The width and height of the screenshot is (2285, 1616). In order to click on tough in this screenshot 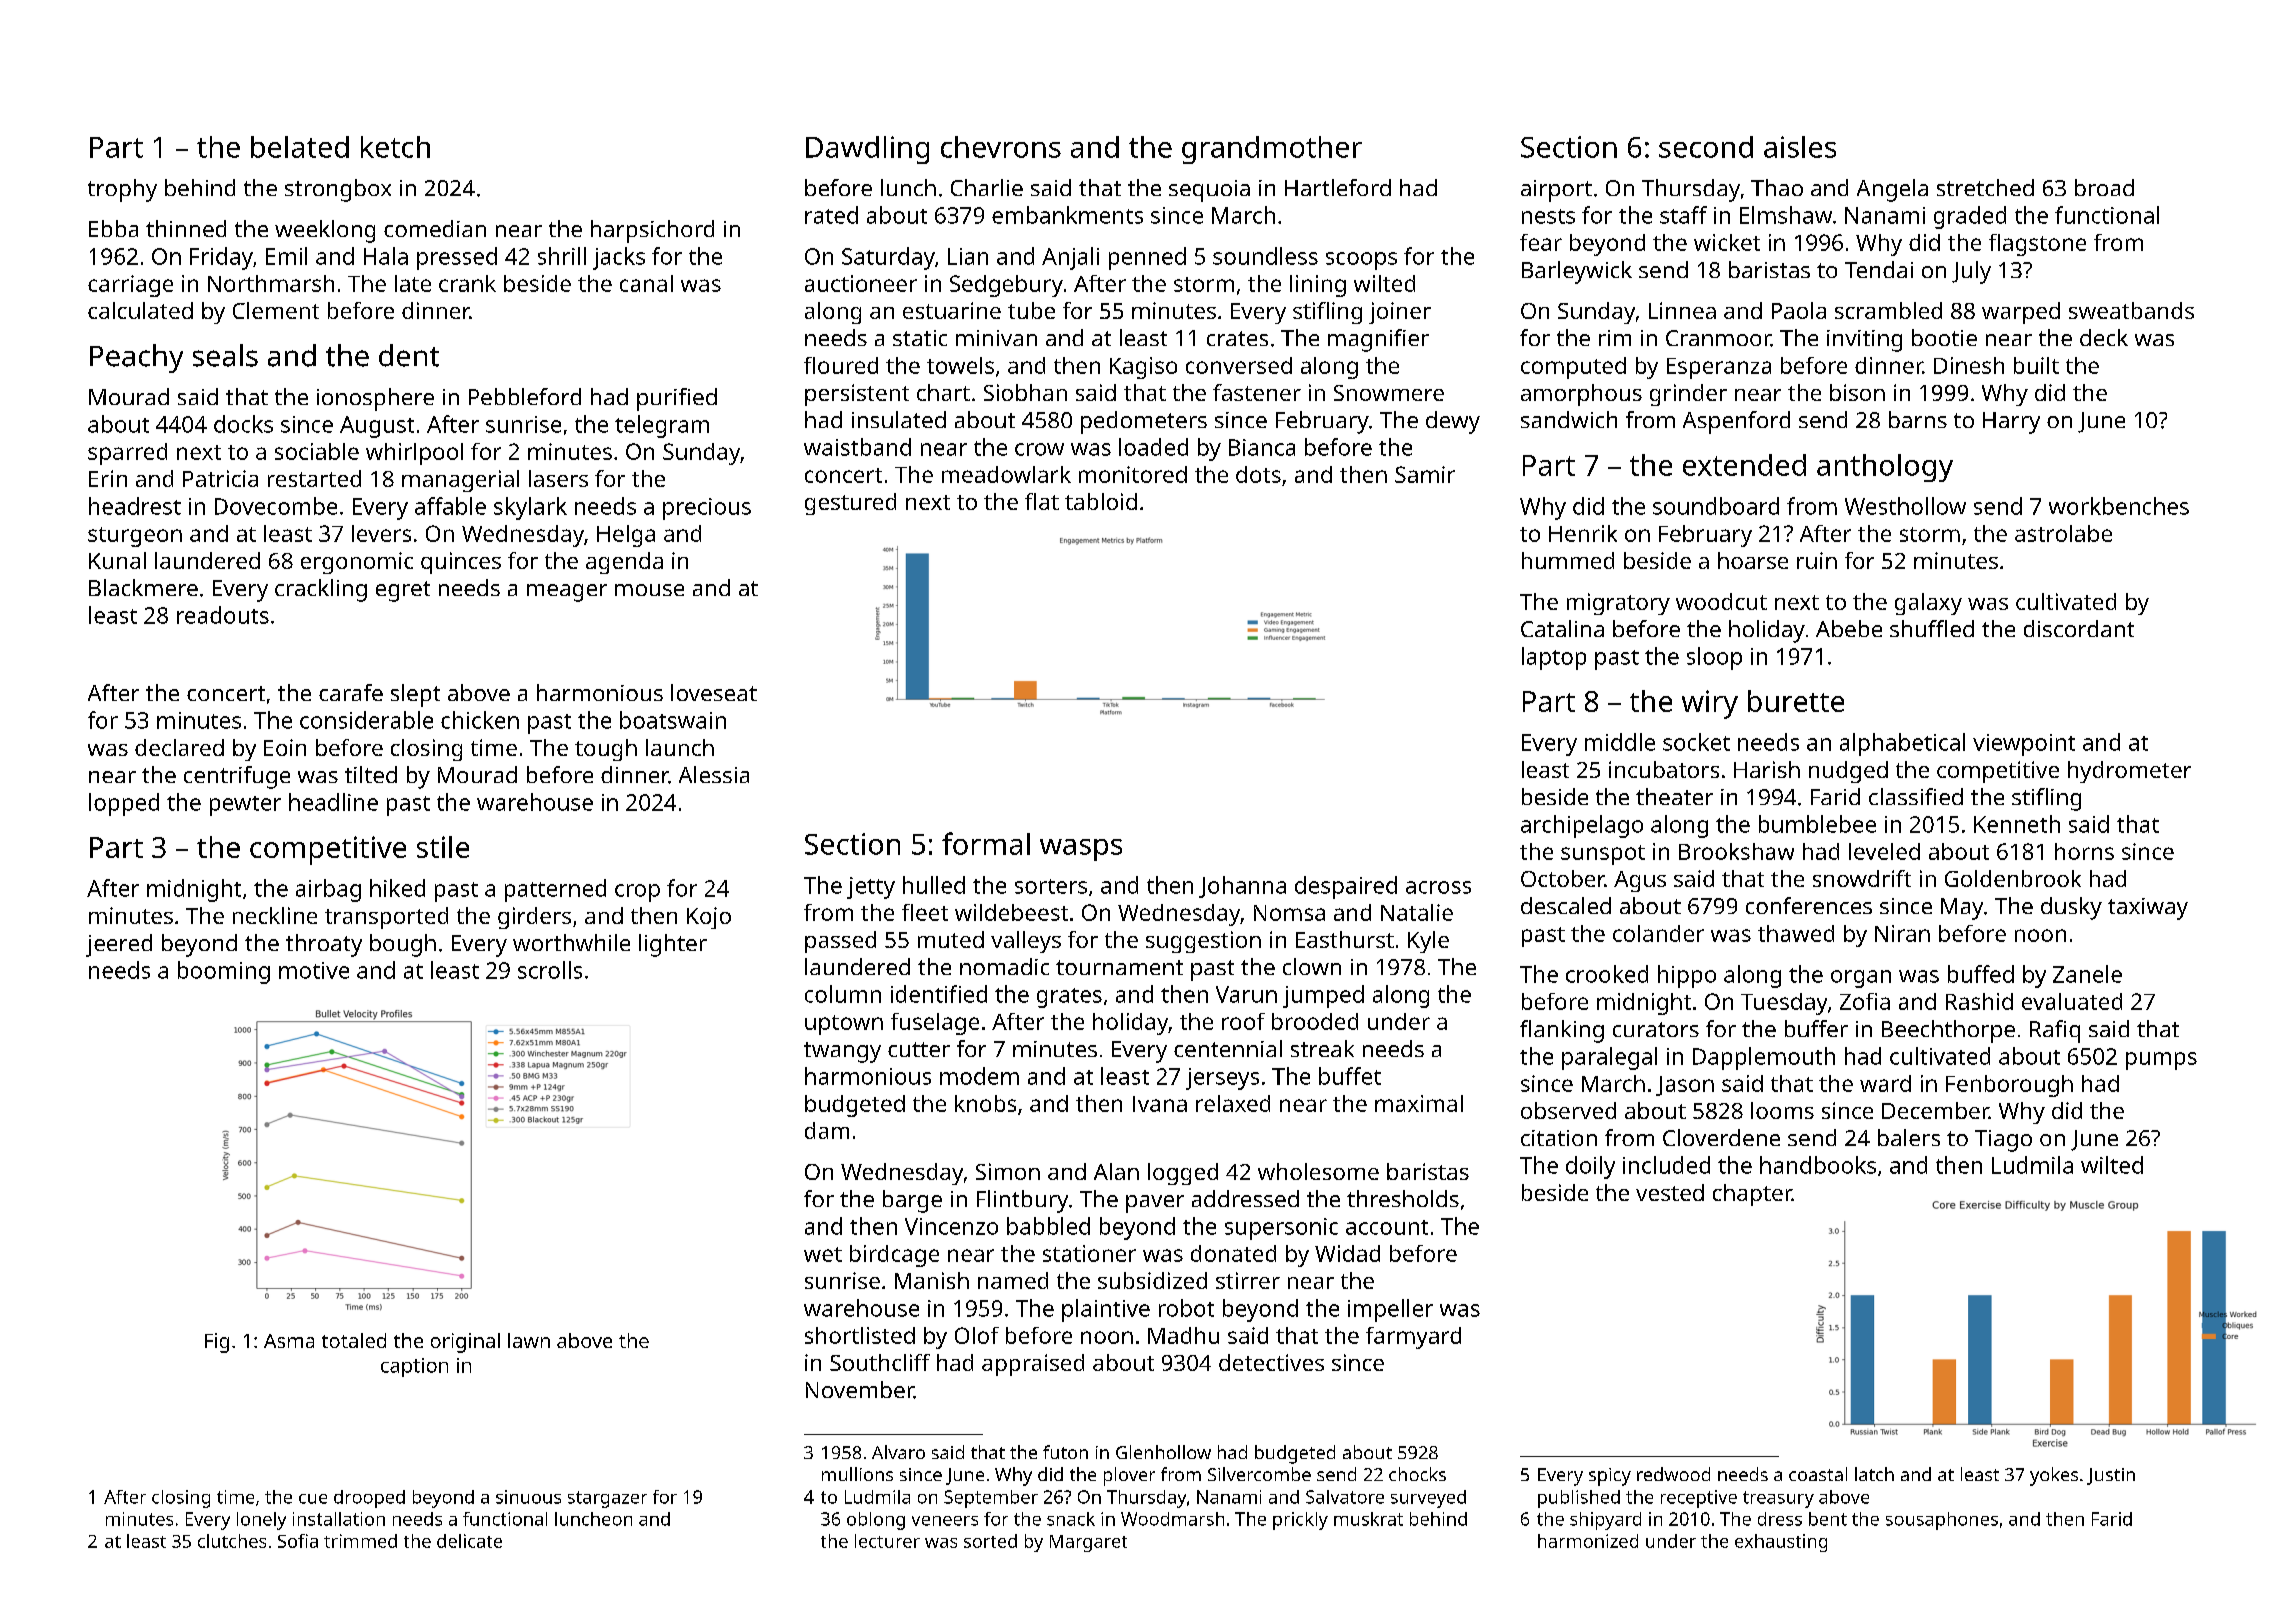, I will do `click(606, 750)`.
